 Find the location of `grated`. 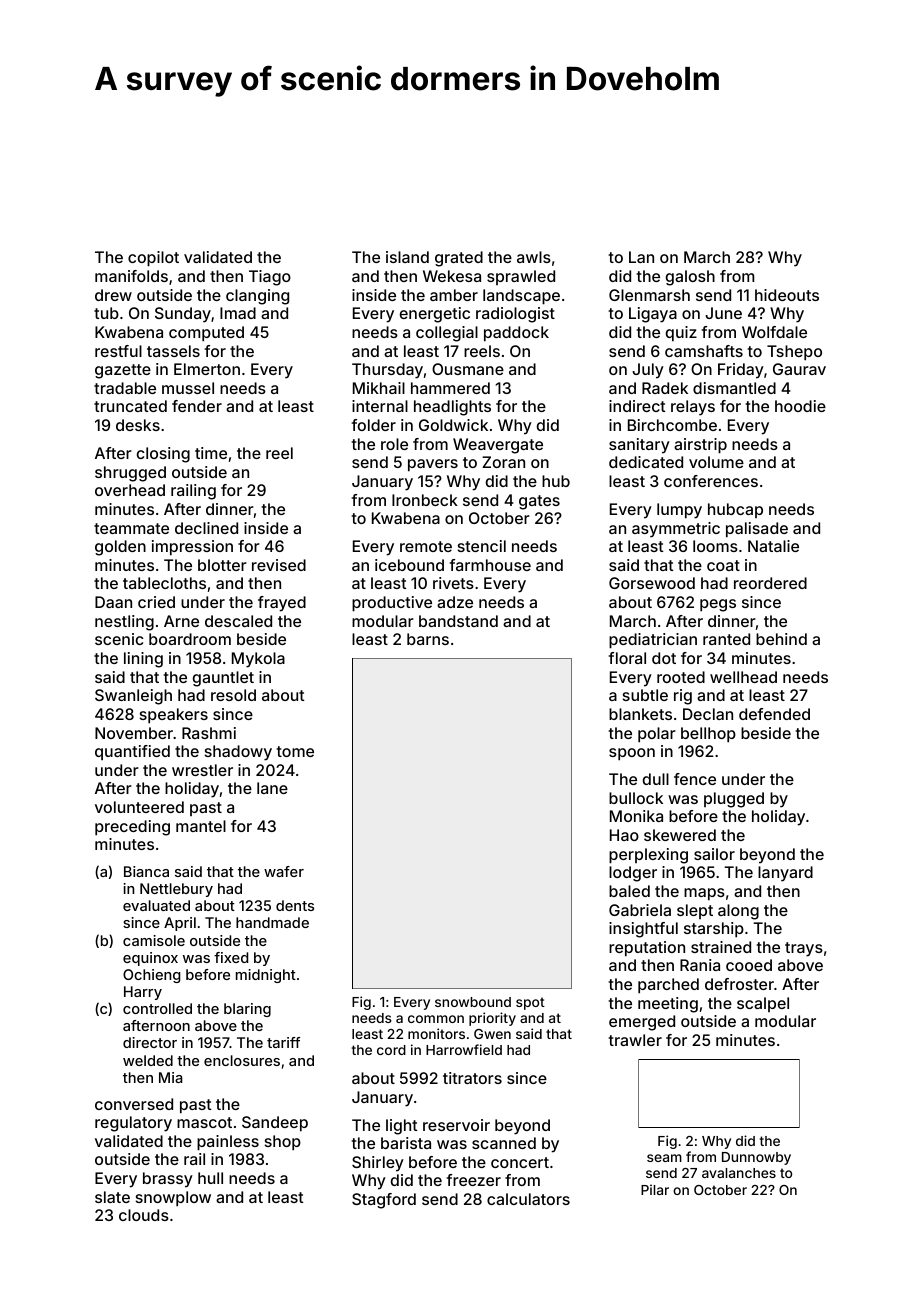

grated is located at coordinates (459, 259).
